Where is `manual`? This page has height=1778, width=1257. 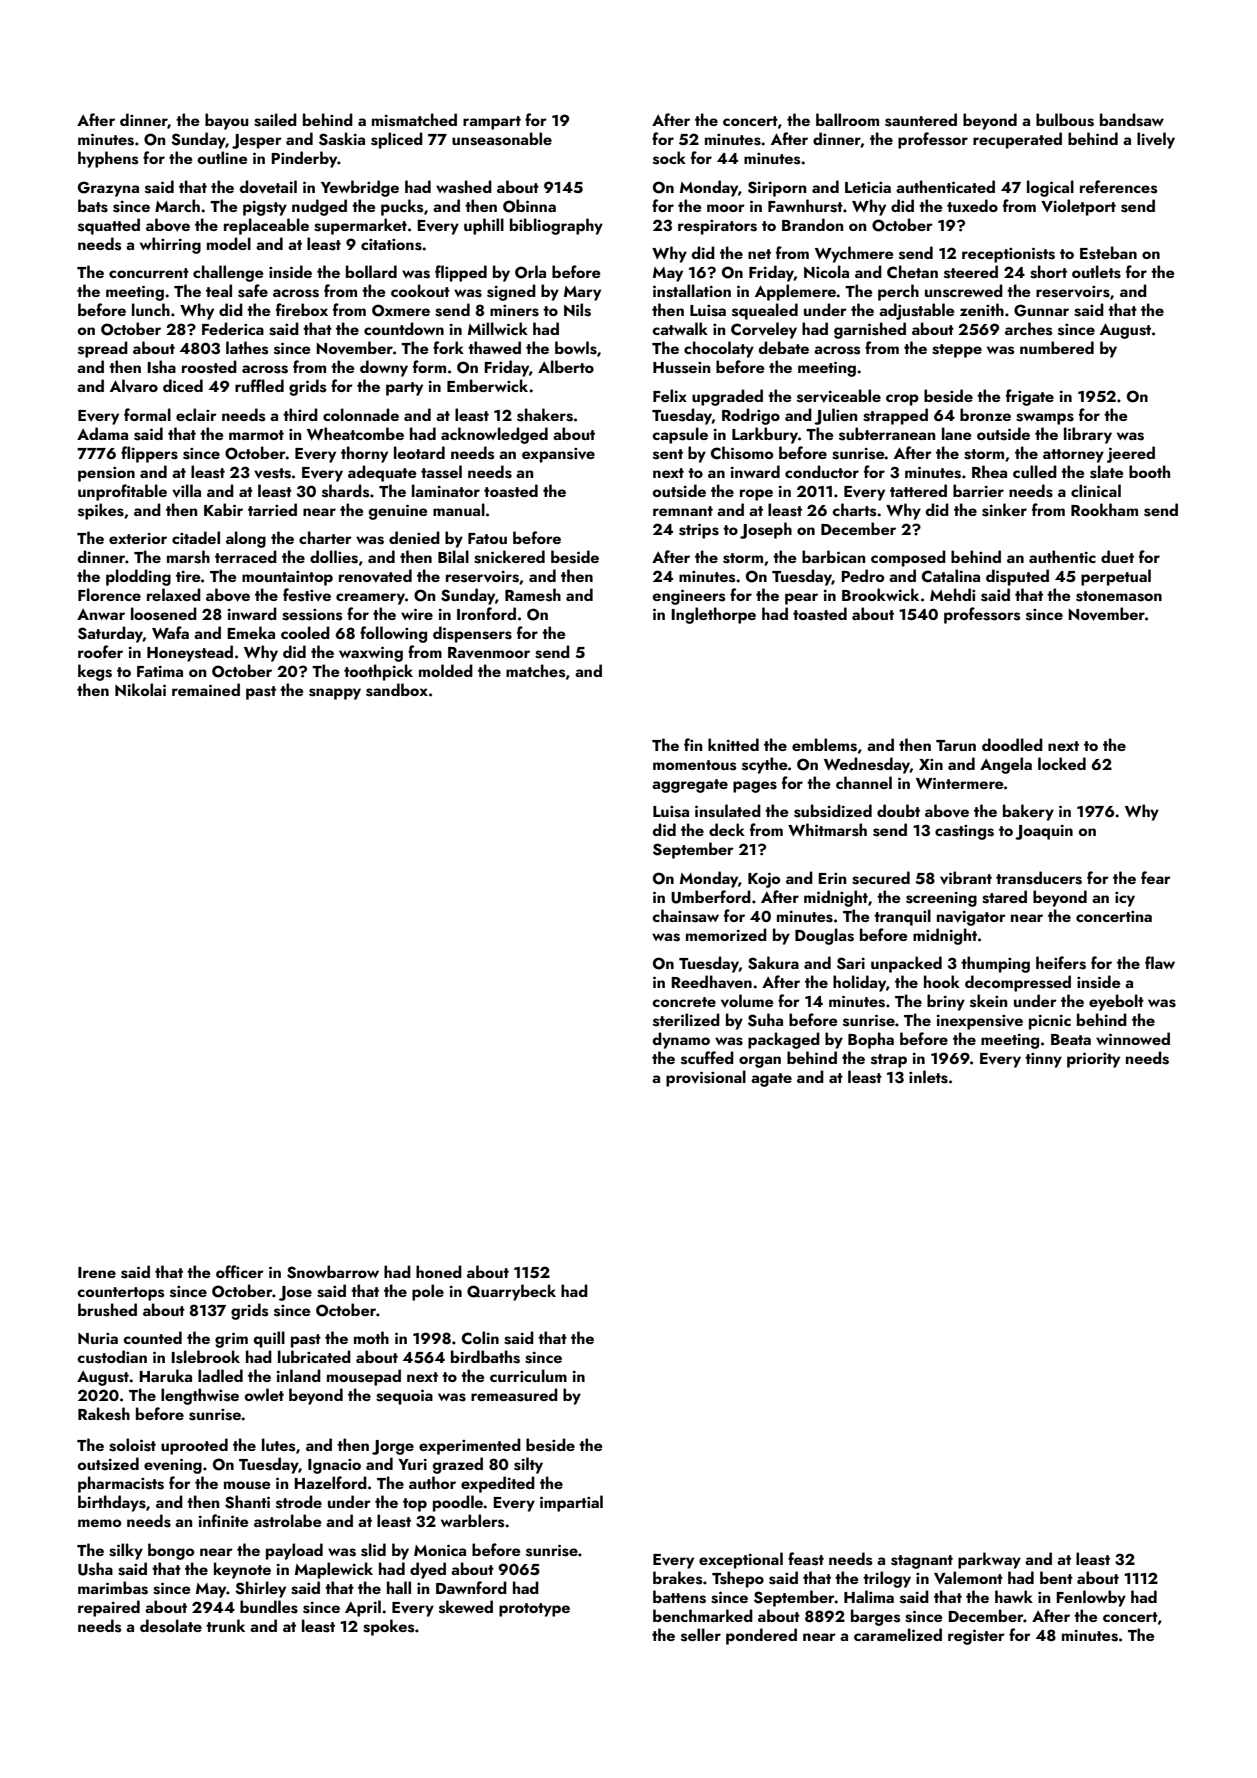
manual is located at coordinates (459, 509).
